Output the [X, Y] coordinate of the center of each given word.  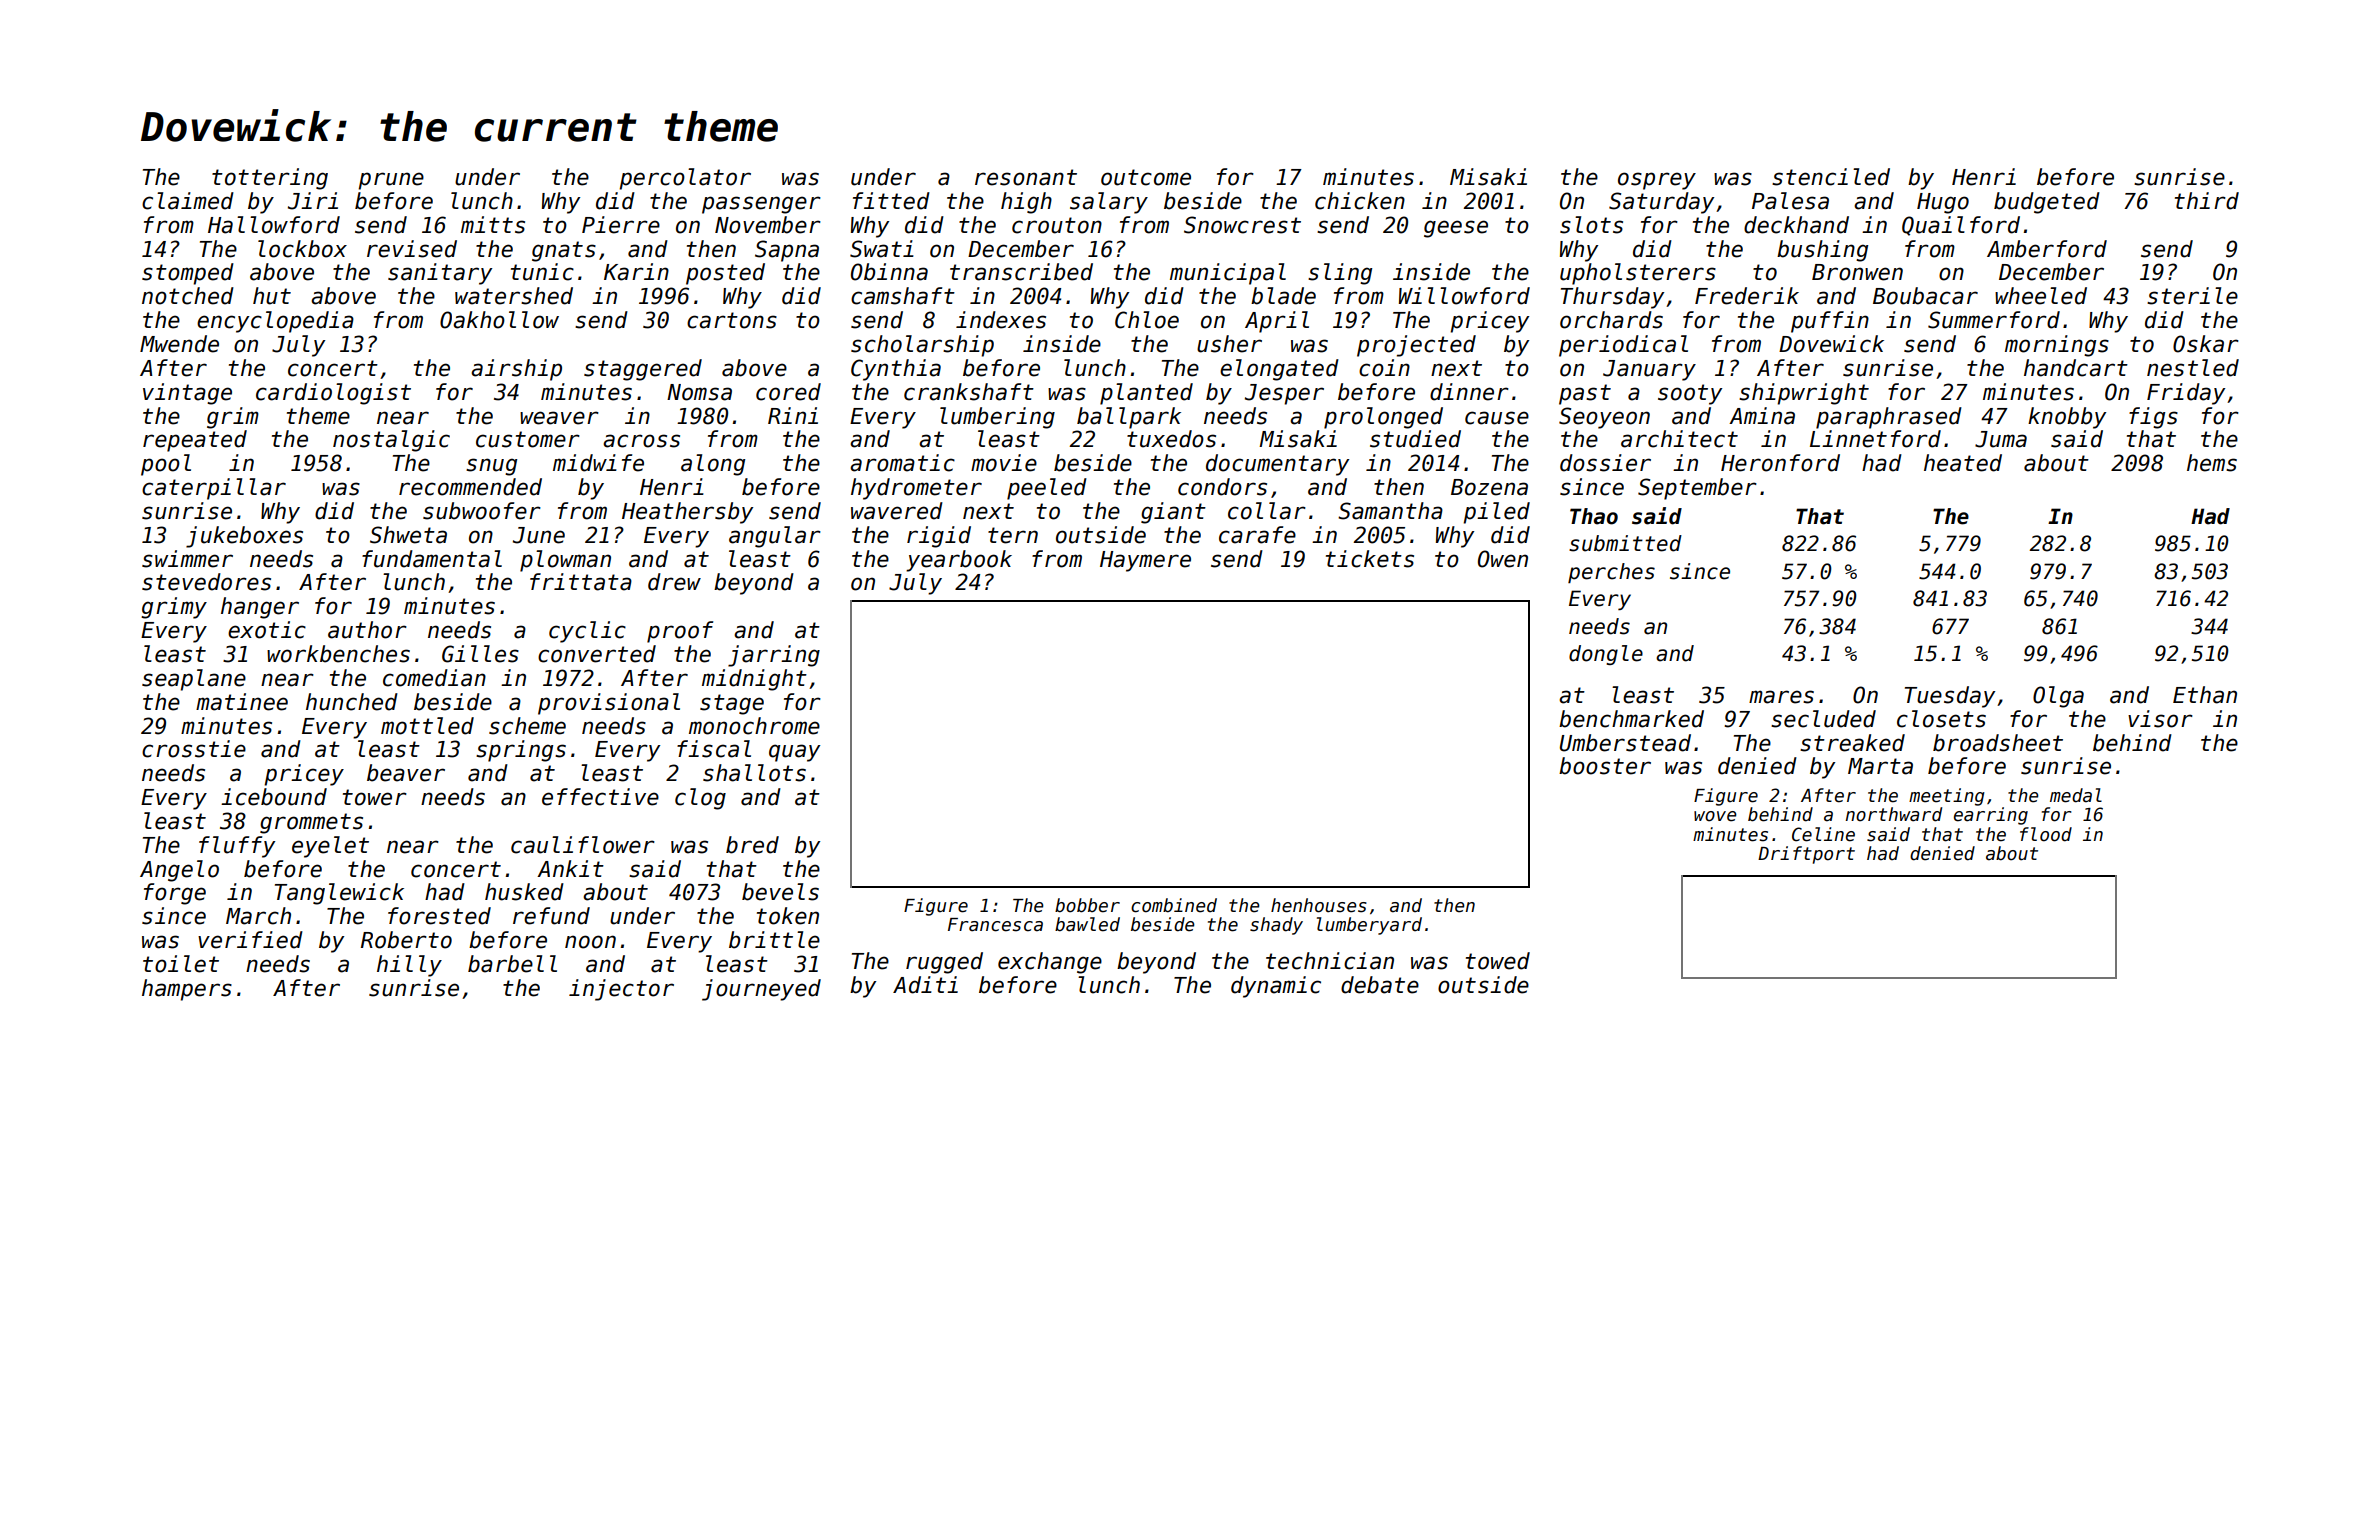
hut [272, 296]
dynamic [1276, 987]
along [713, 465]
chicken [1360, 201]
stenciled [1831, 177]
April [1277, 322]
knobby [2067, 418]
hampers [187, 990]
